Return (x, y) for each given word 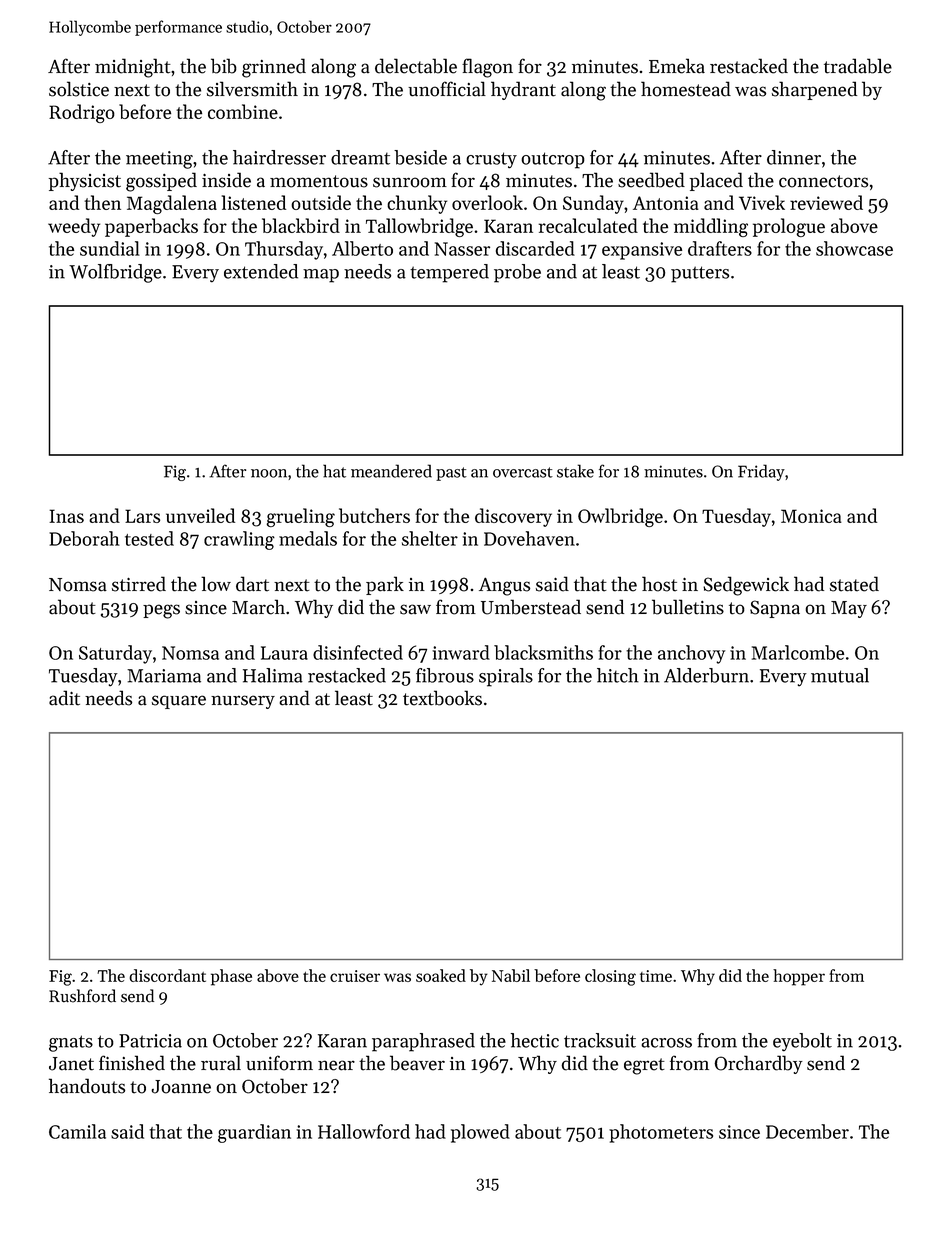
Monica (811, 516)
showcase (854, 248)
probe (517, 273)
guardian (254, 1133)
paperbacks (151, 227)
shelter (430, 538)
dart (252, 584)
